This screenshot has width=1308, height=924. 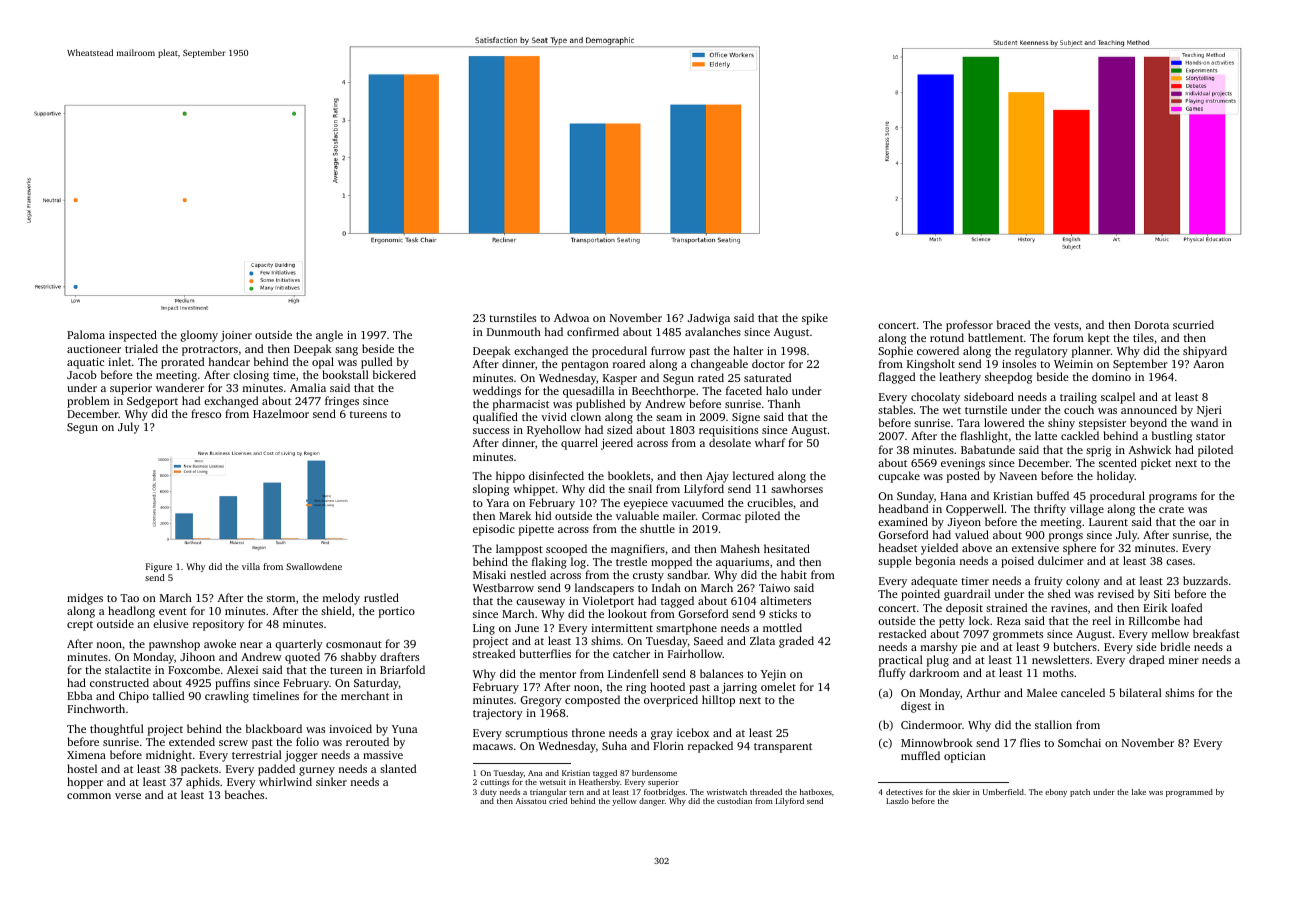 What do you see at coordinates (549, 563) in the screenshot?
I see `flaking` at bounding box center [549, 563].
